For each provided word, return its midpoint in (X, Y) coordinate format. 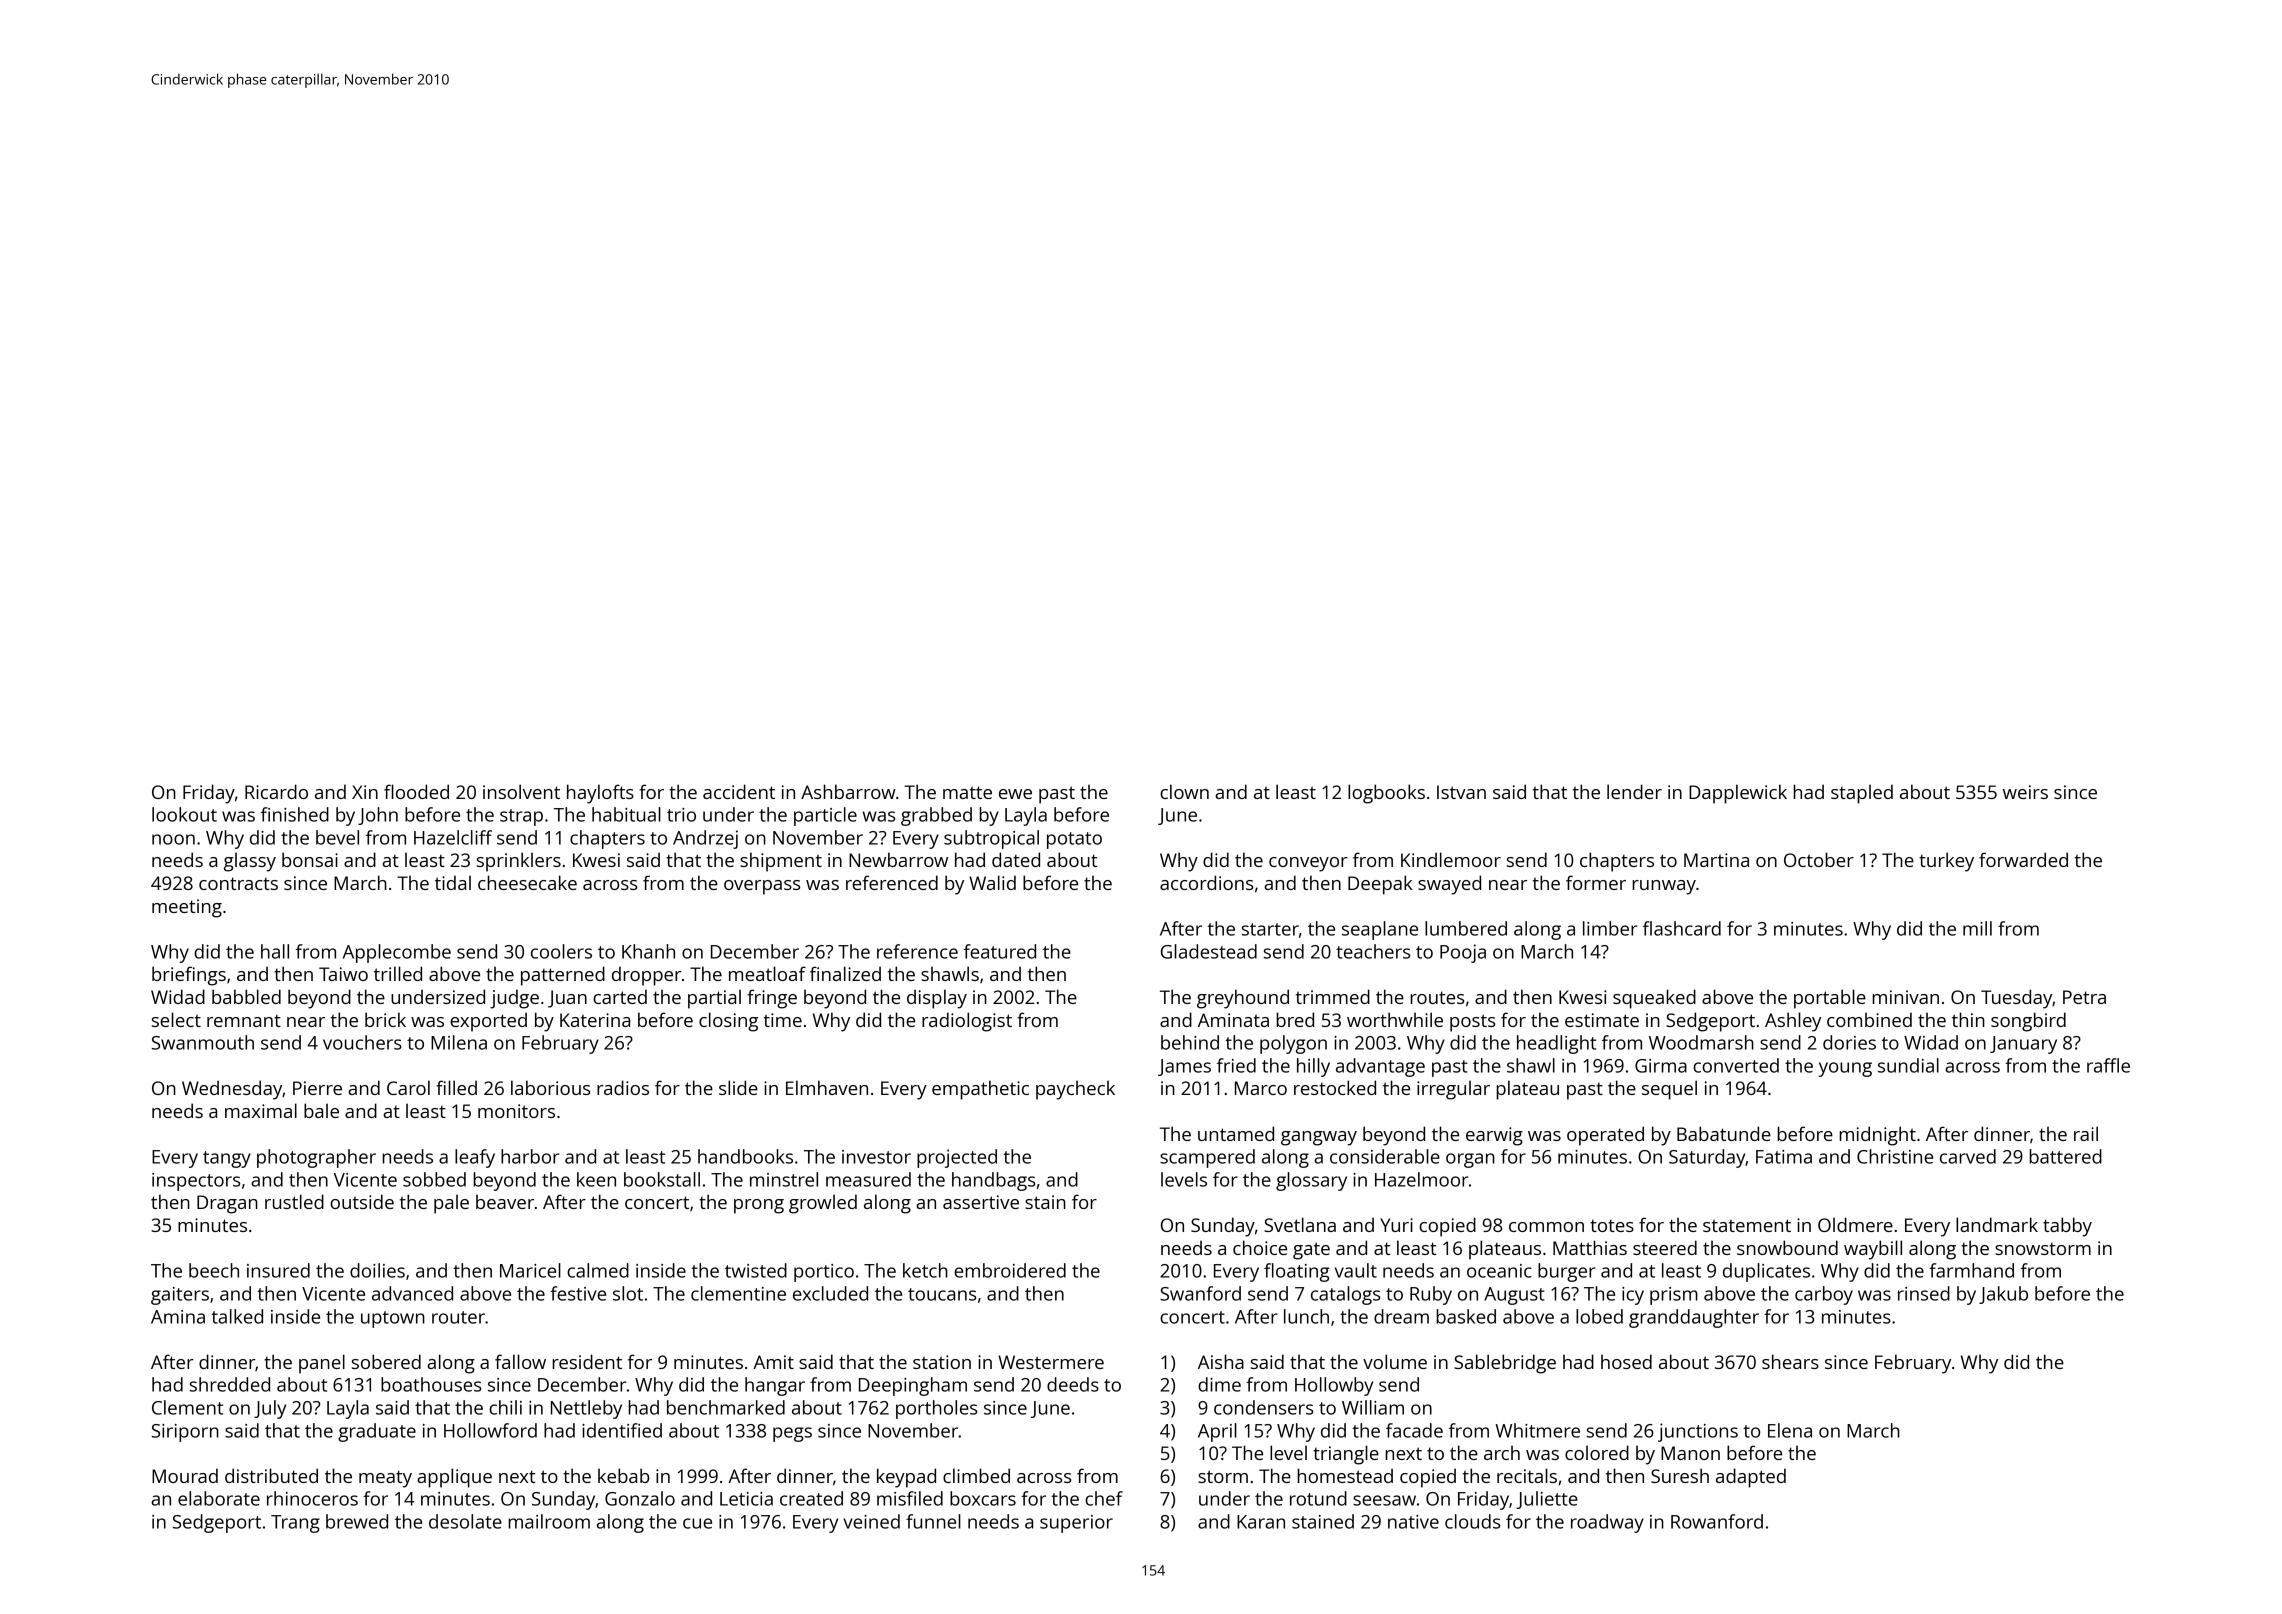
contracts (238, 883)
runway (1664, 887)
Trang (295, 1524)
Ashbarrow (848, 791)
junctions (1698, 1432)
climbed (976, 1475)
